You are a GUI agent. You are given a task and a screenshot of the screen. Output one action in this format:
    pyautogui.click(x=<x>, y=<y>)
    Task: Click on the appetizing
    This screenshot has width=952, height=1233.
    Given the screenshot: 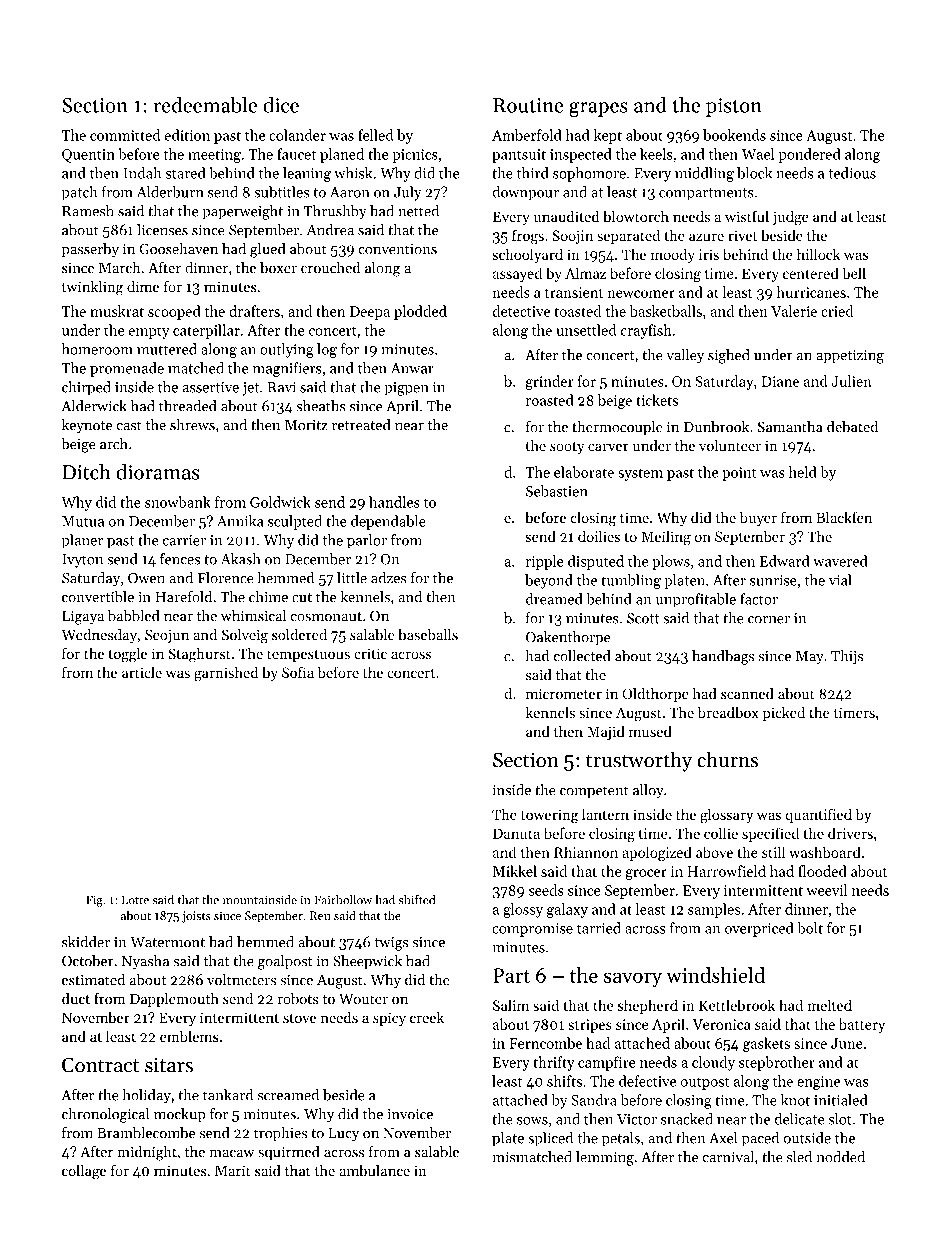 What is the action you would take?
    pyautogui.click(x=850, y=356)
